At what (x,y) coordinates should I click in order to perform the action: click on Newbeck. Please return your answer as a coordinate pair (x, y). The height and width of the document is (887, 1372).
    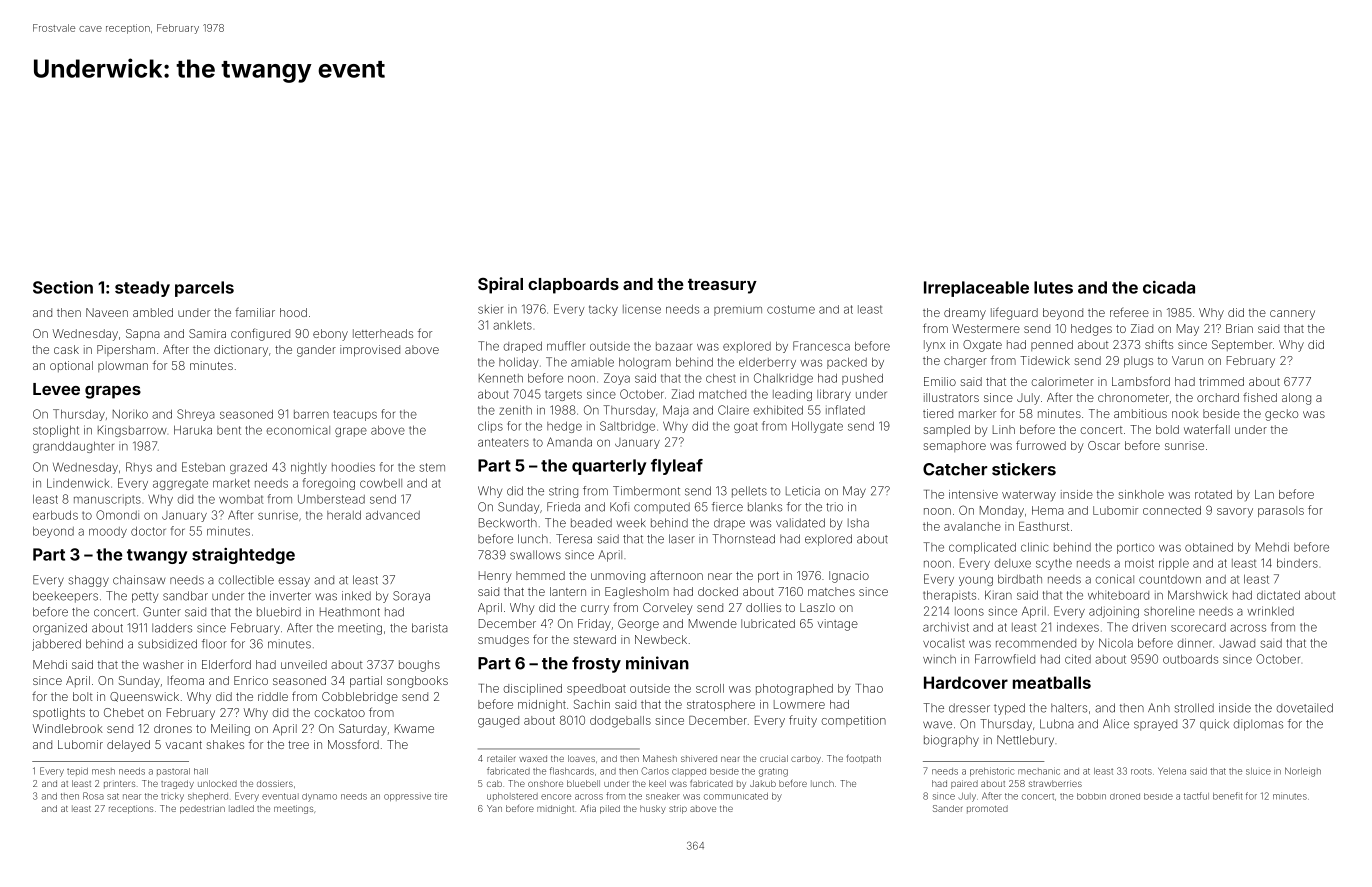
    Looking at the image, I should click on (661, 639).
